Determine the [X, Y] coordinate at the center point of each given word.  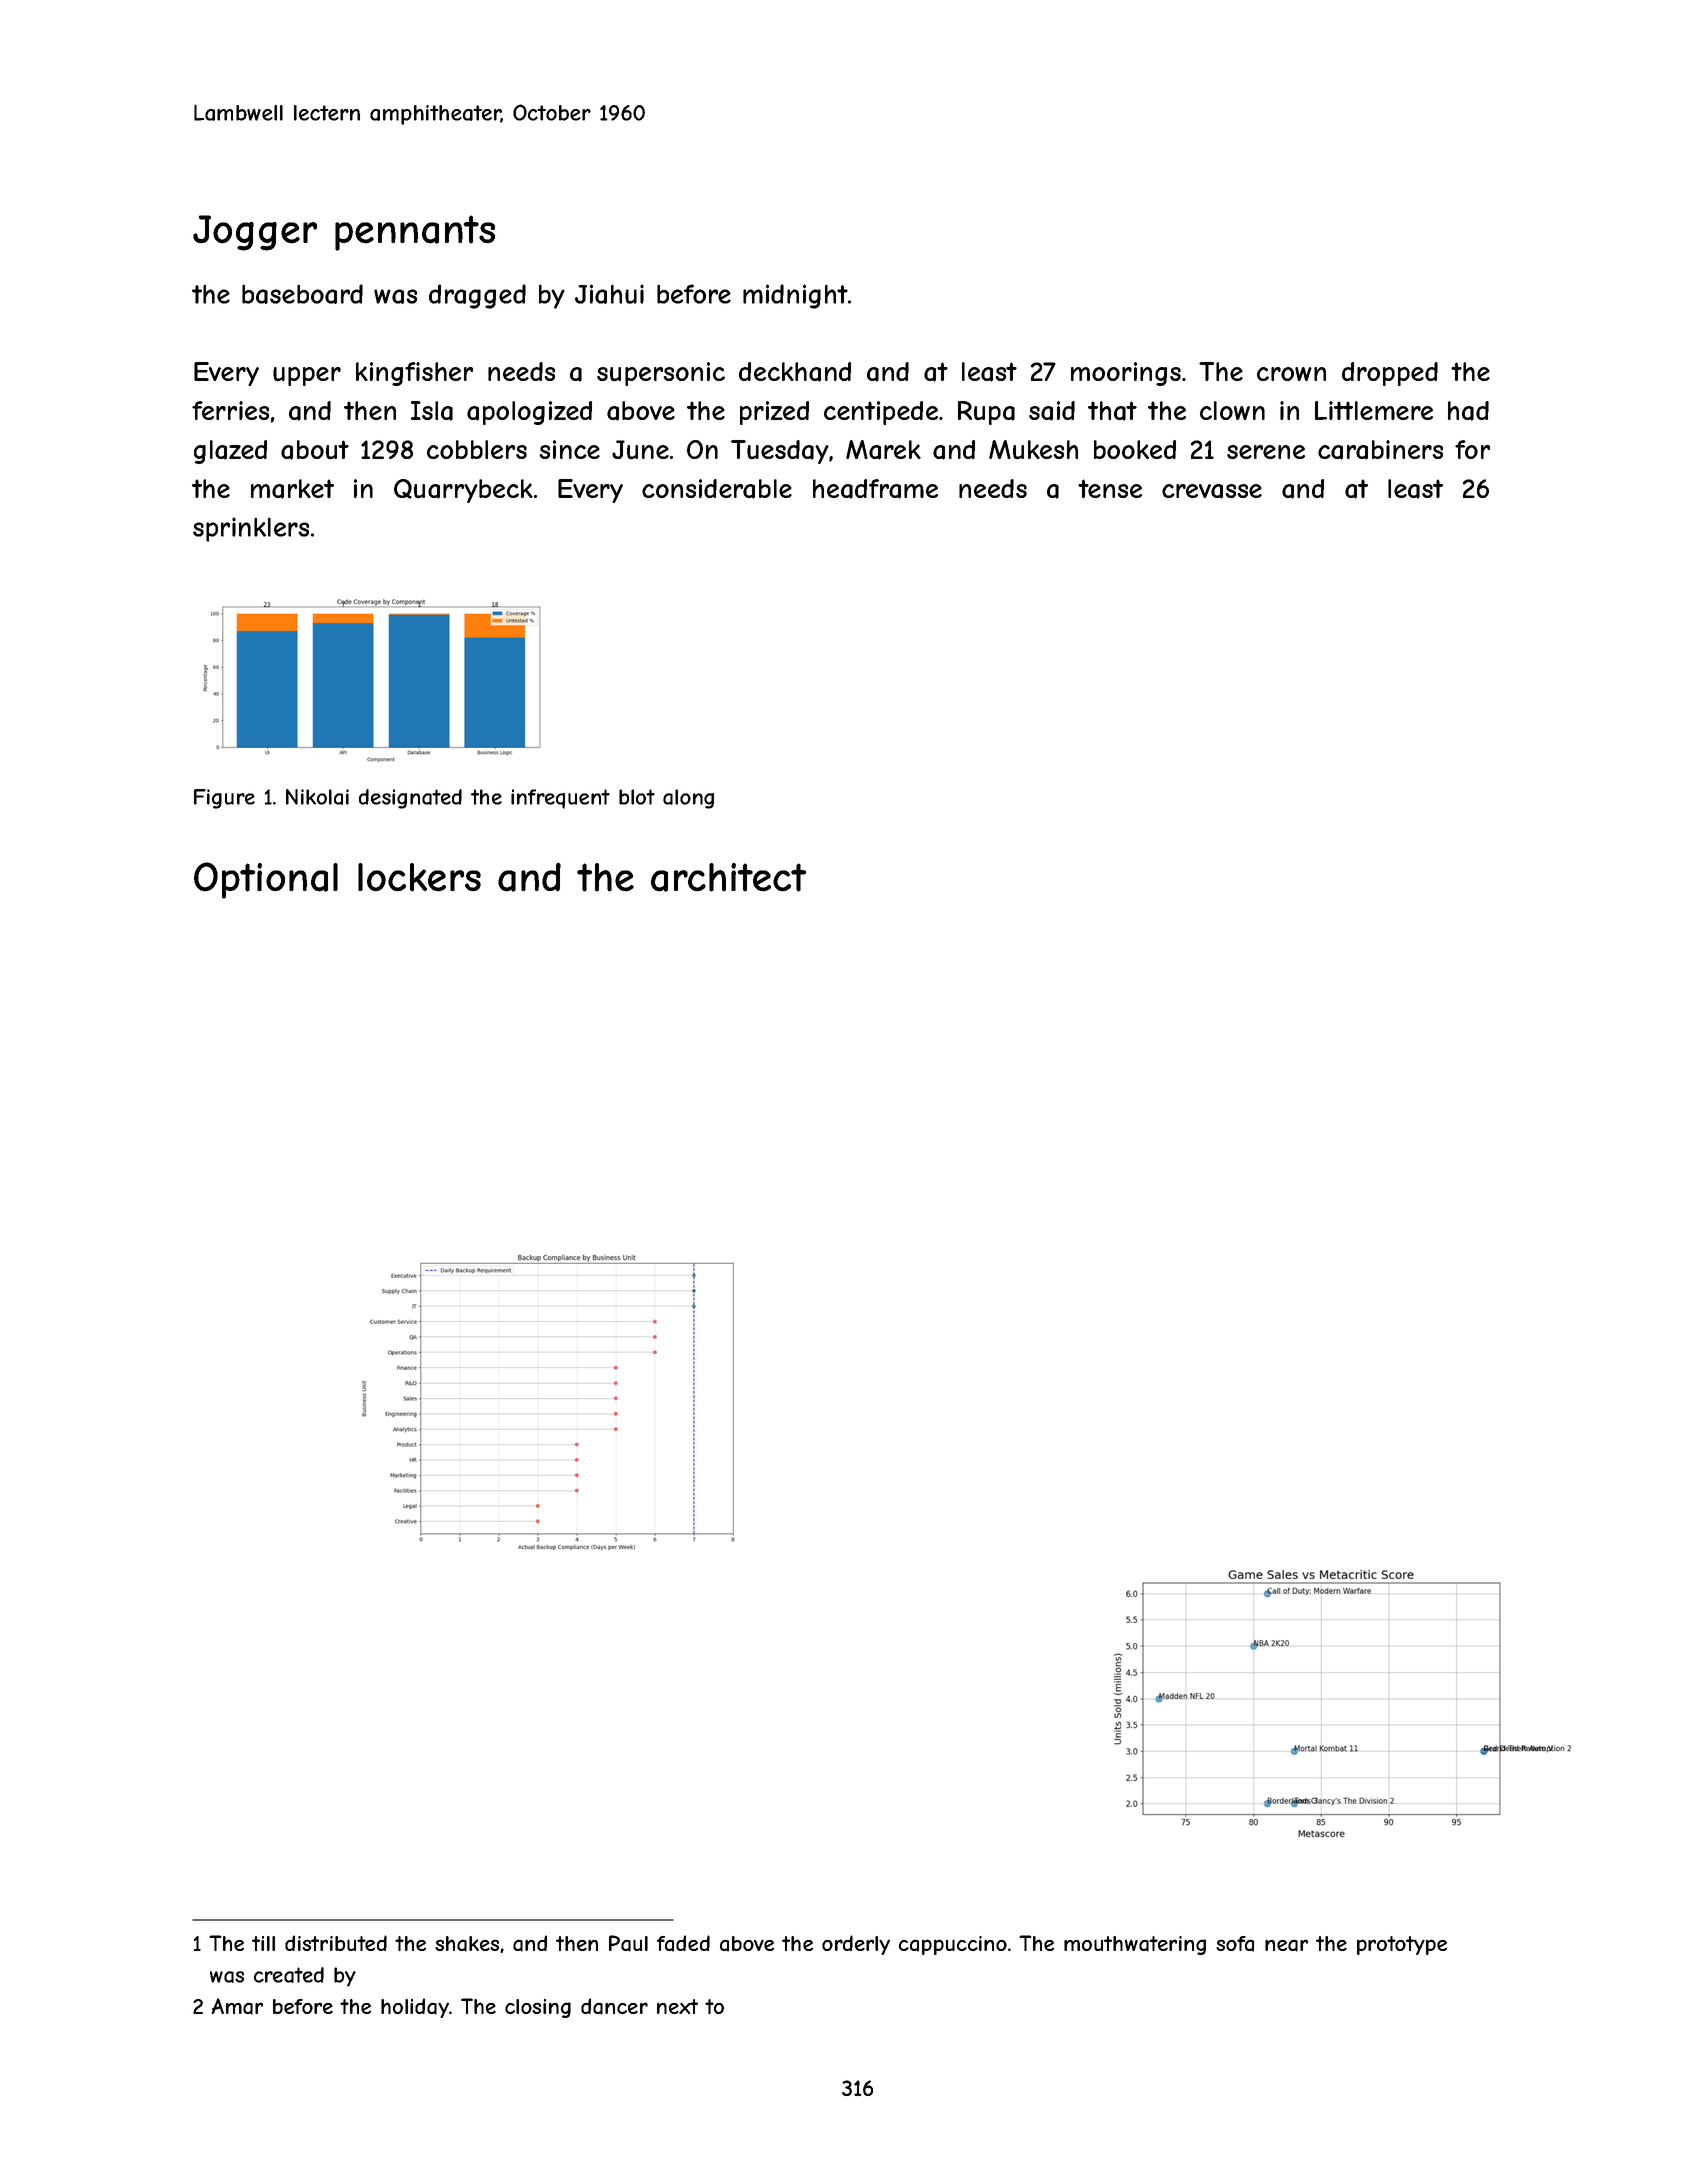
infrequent [560, 799]
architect [728, 877]
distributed [336, 1943]
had [1468, 411]
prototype [1402, 1945]
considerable [717, 489]
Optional [266, 880]
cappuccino [953, 1945]
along [688, 799]
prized [774, 413]
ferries [230, 410]
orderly [856, 1945]
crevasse [1212, 491]
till [263, 1943]
